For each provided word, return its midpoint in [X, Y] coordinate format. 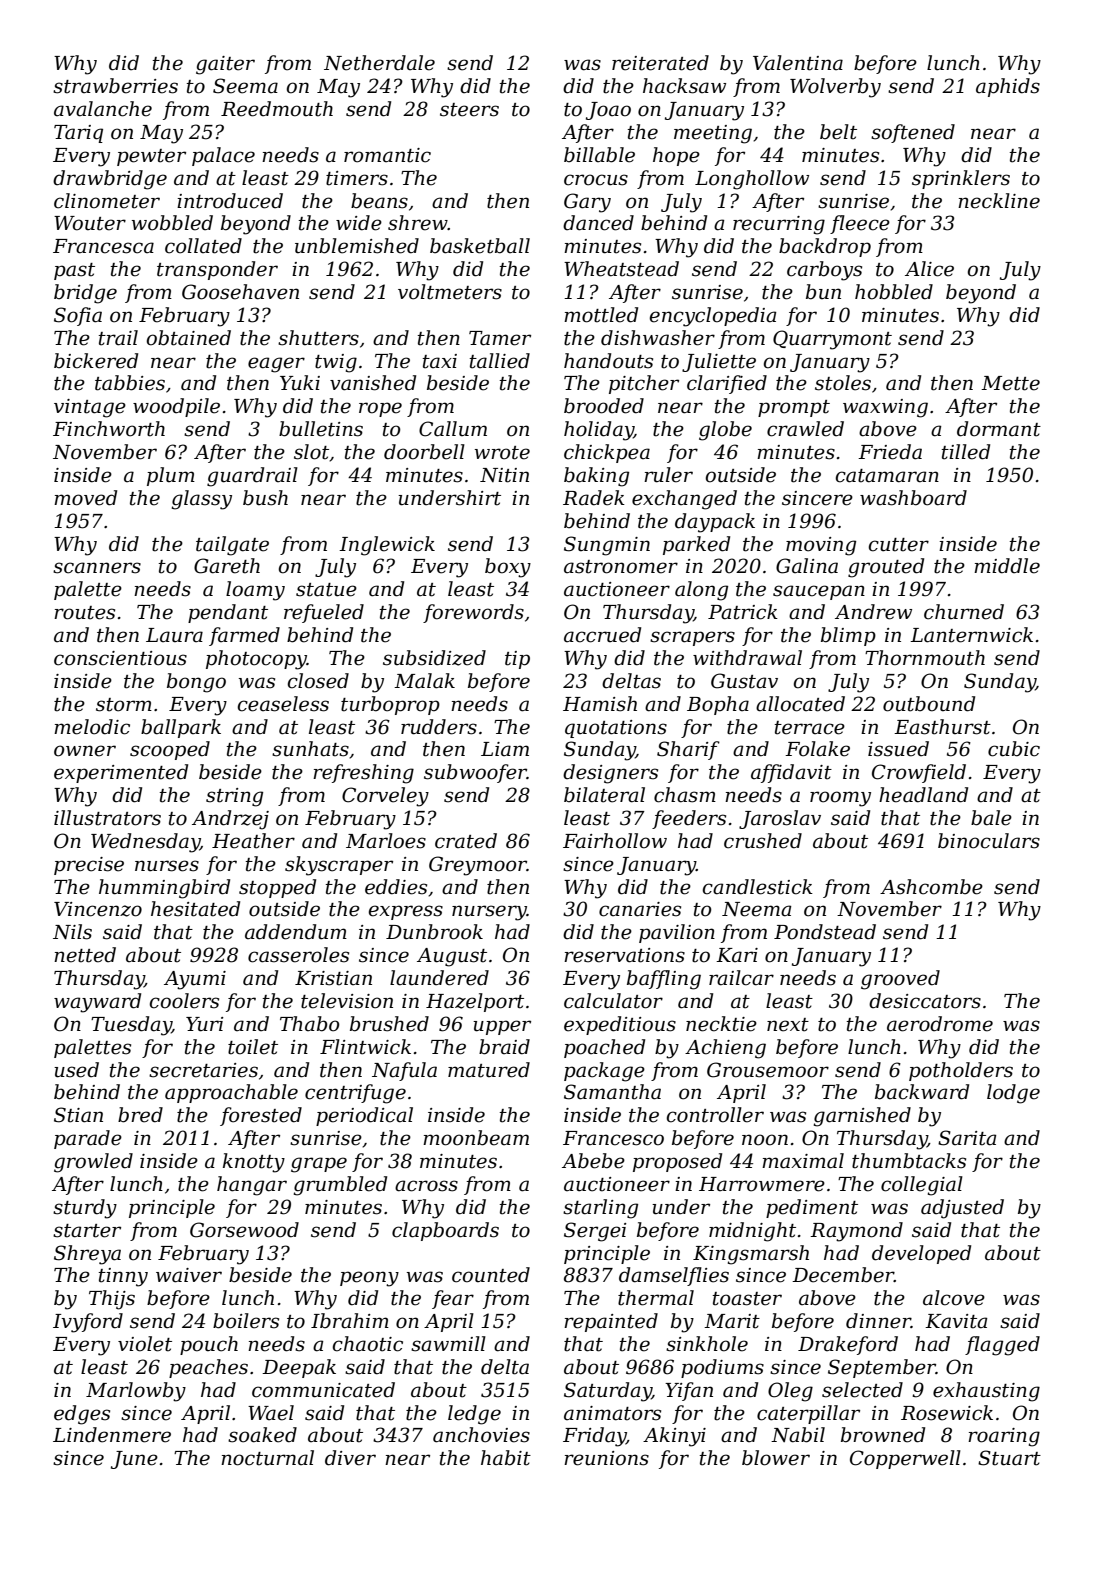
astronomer [621, 567]
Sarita [967, 1138]
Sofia [78, 316]
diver [350, 1458]
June [134, 1460]
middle [1007, 566]
